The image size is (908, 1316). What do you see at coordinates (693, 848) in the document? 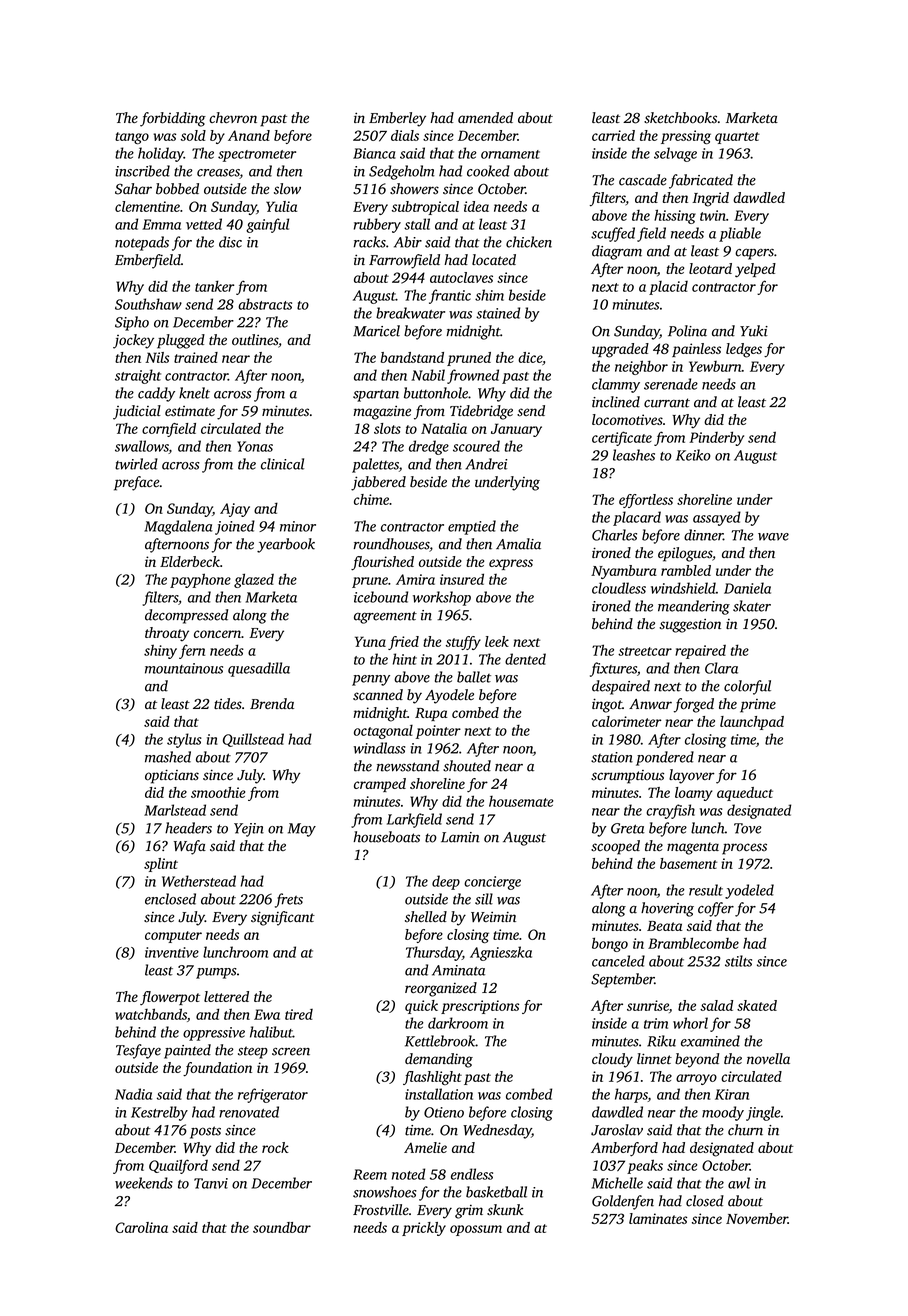
I see `magenta` at bounding box center [693, 848].
